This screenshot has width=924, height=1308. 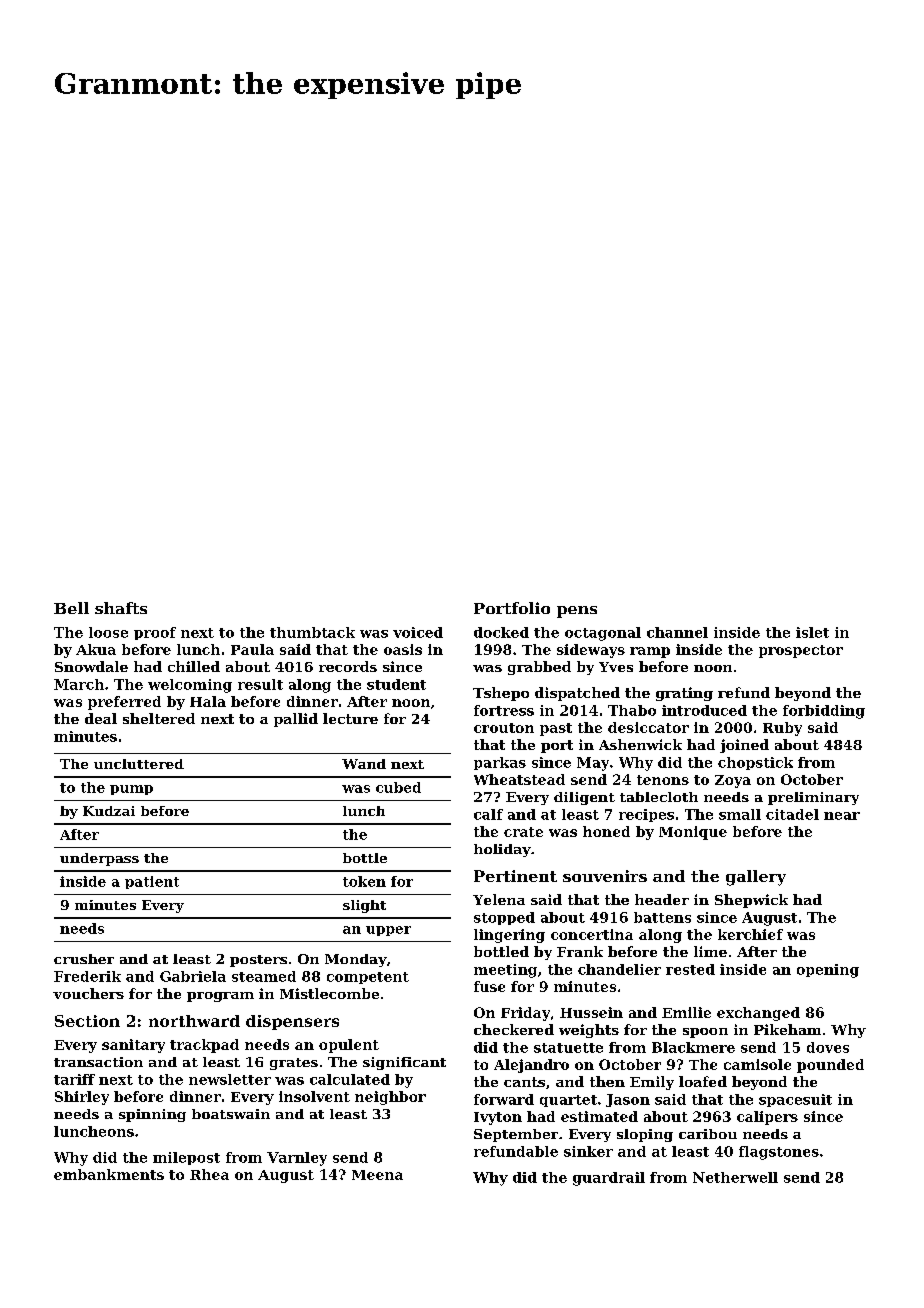 I want to click on tariff, so click(x=74, y=1079).
